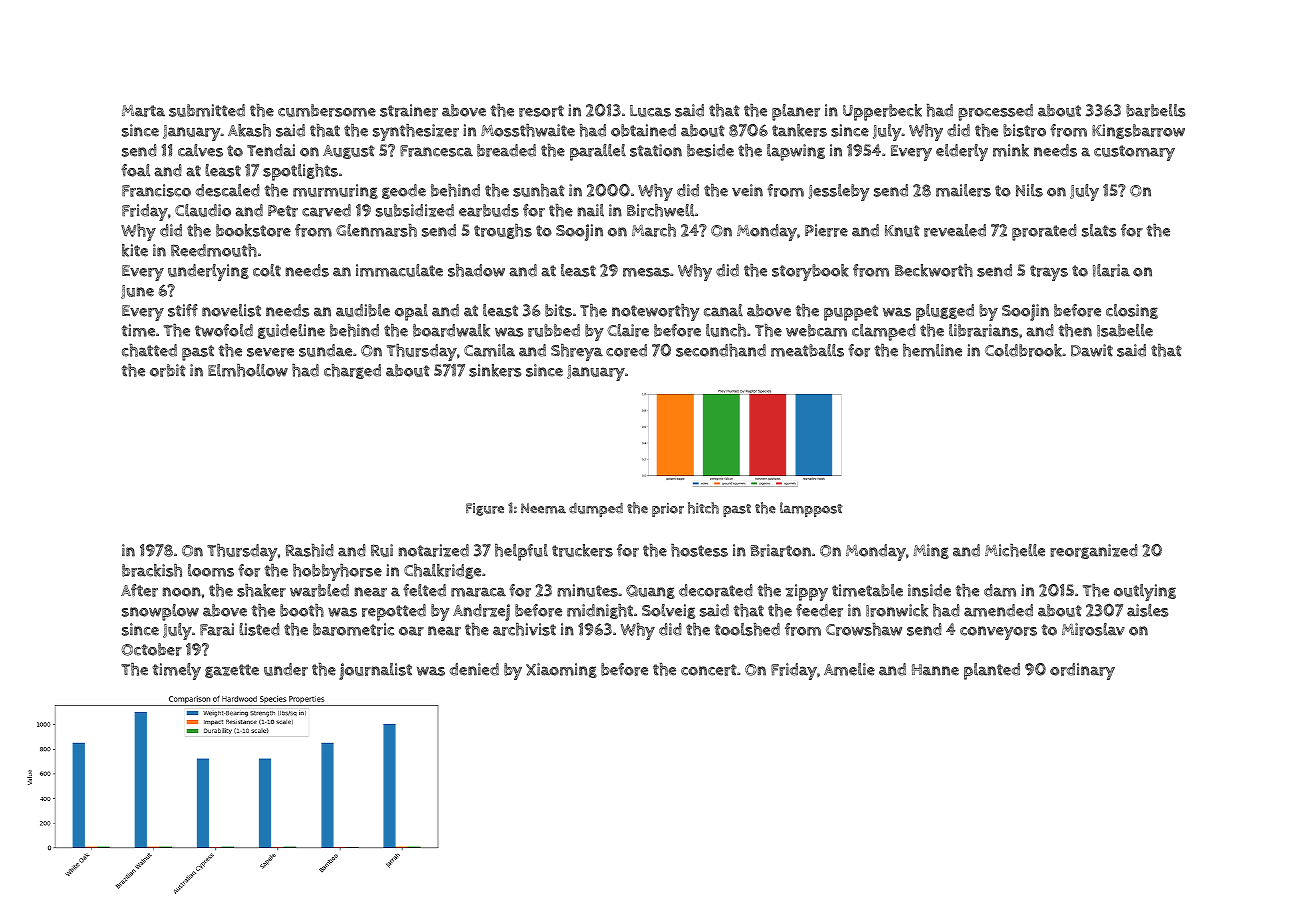  I want to click on gazette, so click(232, 671).
